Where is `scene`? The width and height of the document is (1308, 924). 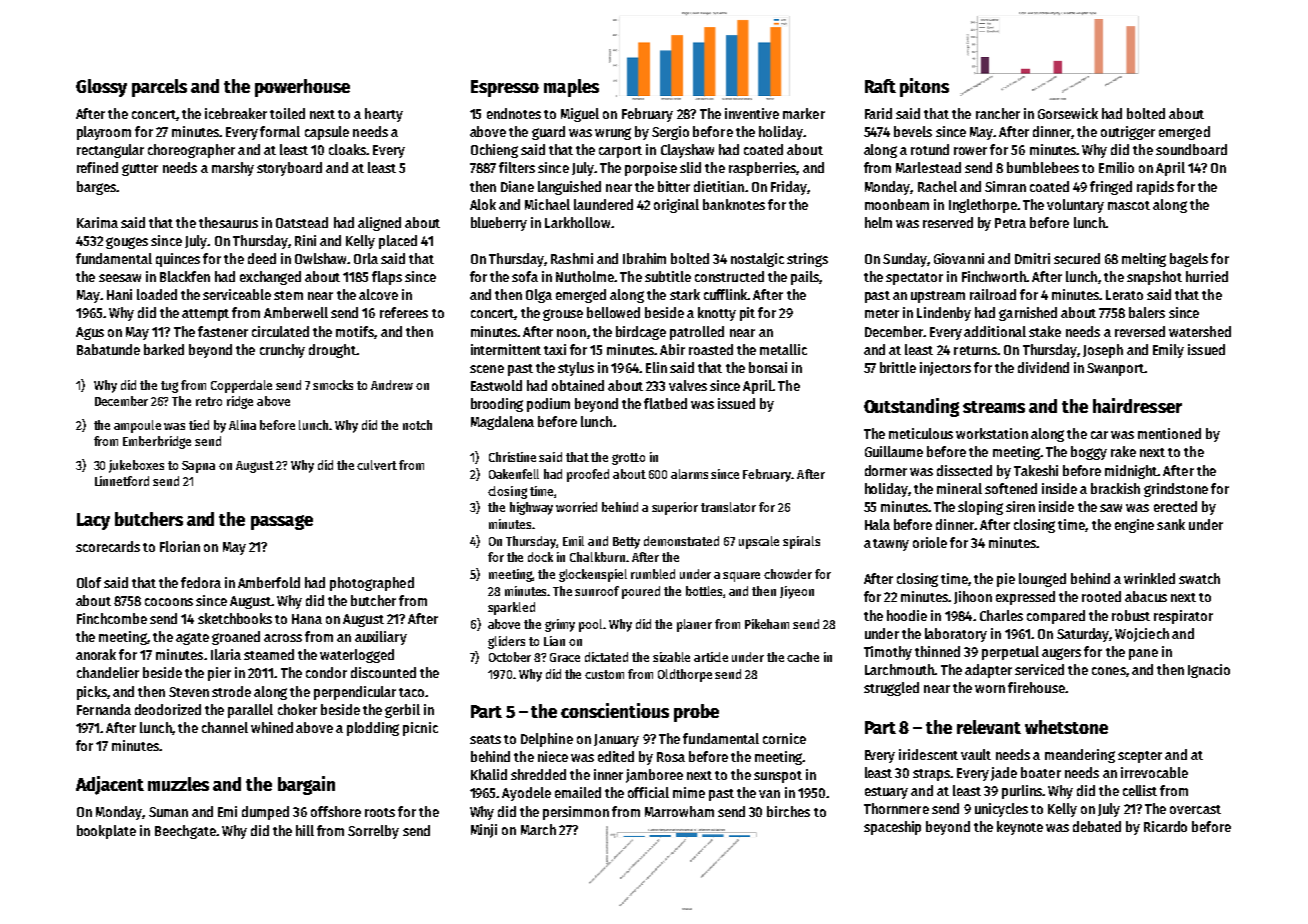
scene is located at coordinates (487, 369).
